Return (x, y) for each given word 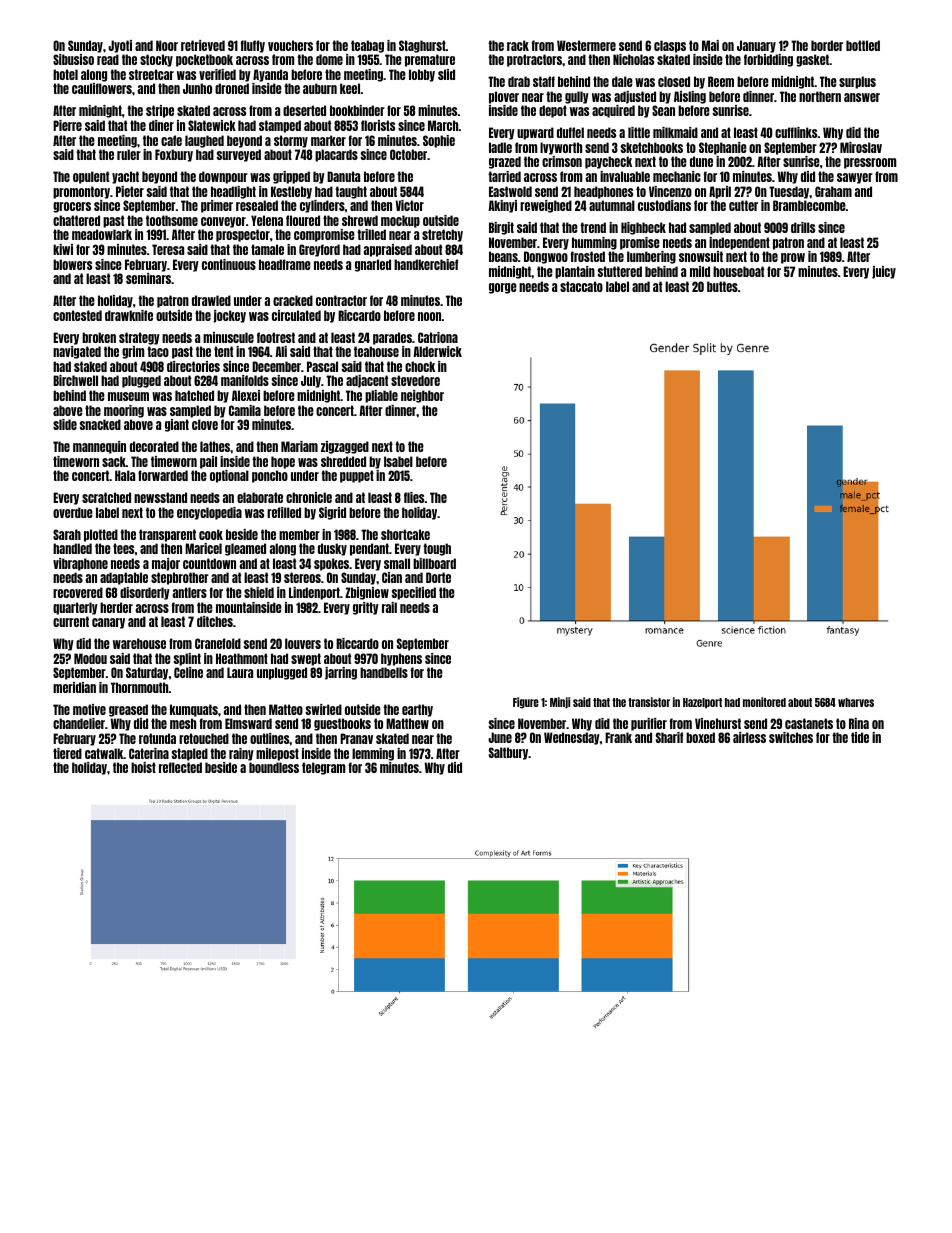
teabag (367, 46)
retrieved (203, 45)
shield (259, 592)
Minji (560, 703)
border (827, 45)
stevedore (415, 380)
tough (437, 549)
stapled (190, 754)
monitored (764, 702)
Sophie (439, 141)
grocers (72, 207)
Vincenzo (670, 191)
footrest (276, 337)
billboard (434, 563)
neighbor (422, 396)
